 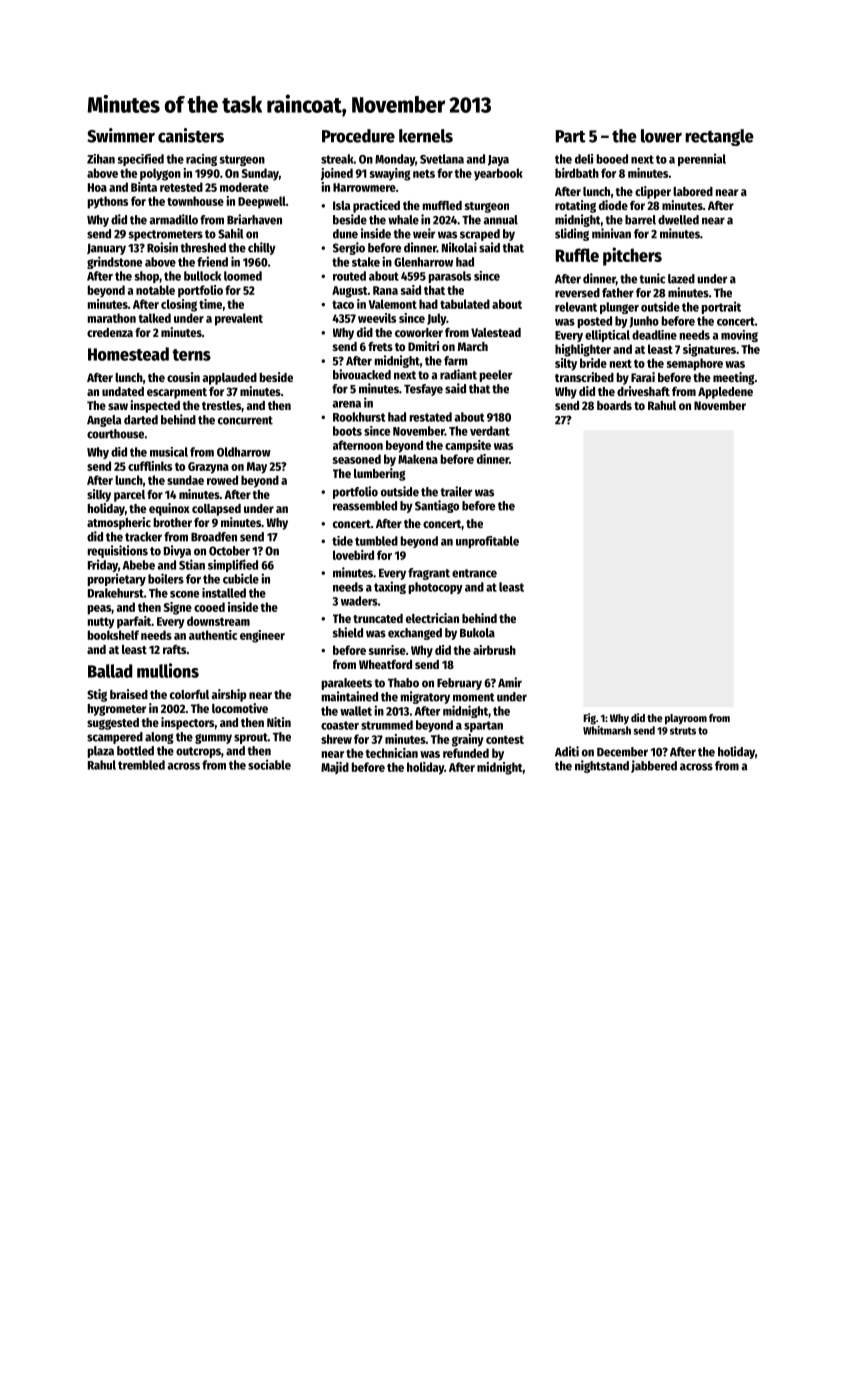 I want to click on trestles, so click(x=221, y=405).
